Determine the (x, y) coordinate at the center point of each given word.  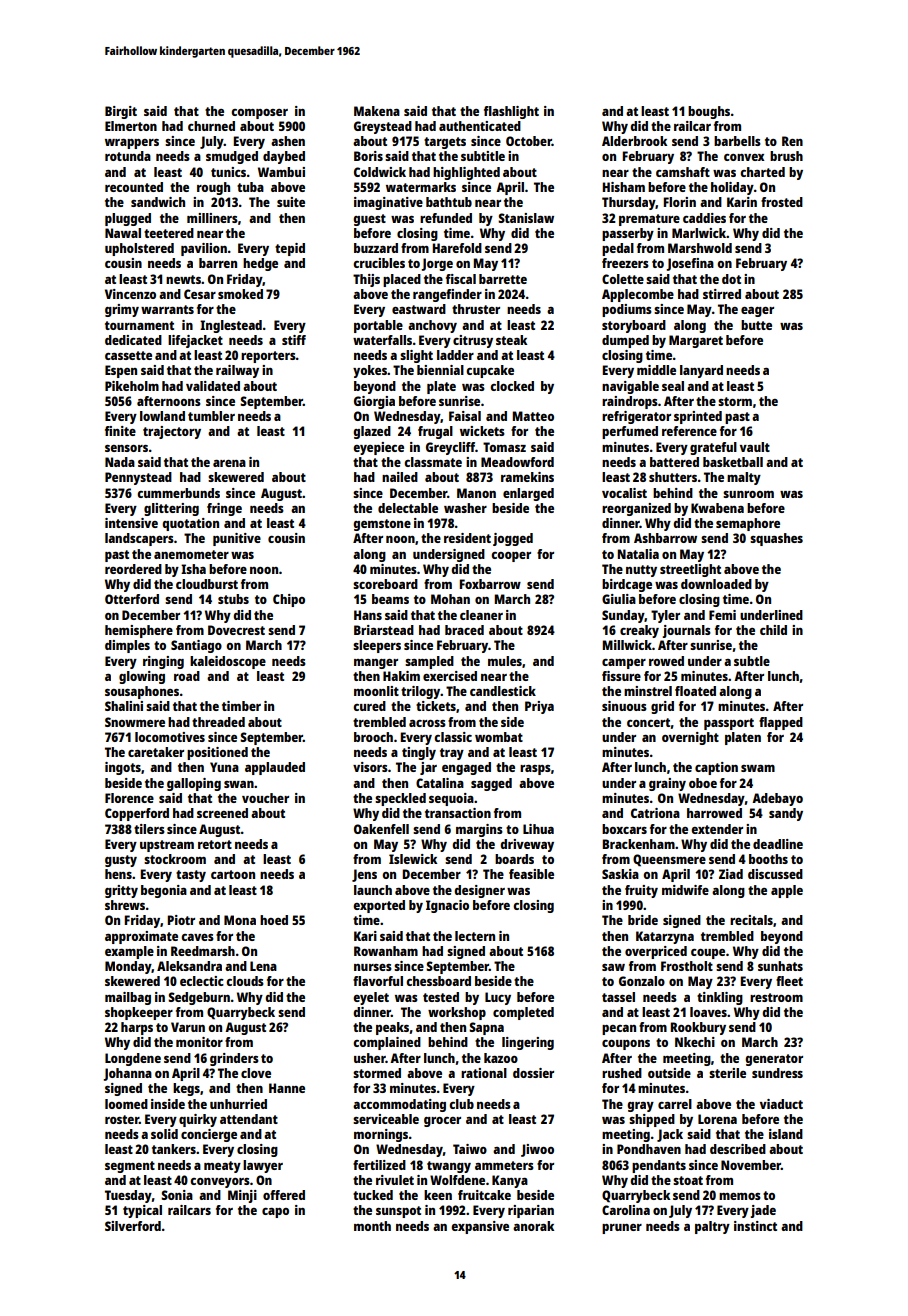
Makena (377, 111)
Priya (539, 707)
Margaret (696, 341)
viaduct (781, 1104)
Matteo (533, 416)
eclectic (202, 981)
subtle (752, 661)
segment (130, 1167)
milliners (212, 218)
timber (241, 706)
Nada (120, 462)
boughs (709, 112)
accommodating (399, 1105)
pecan (619, 1030)
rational (484, 1073)
